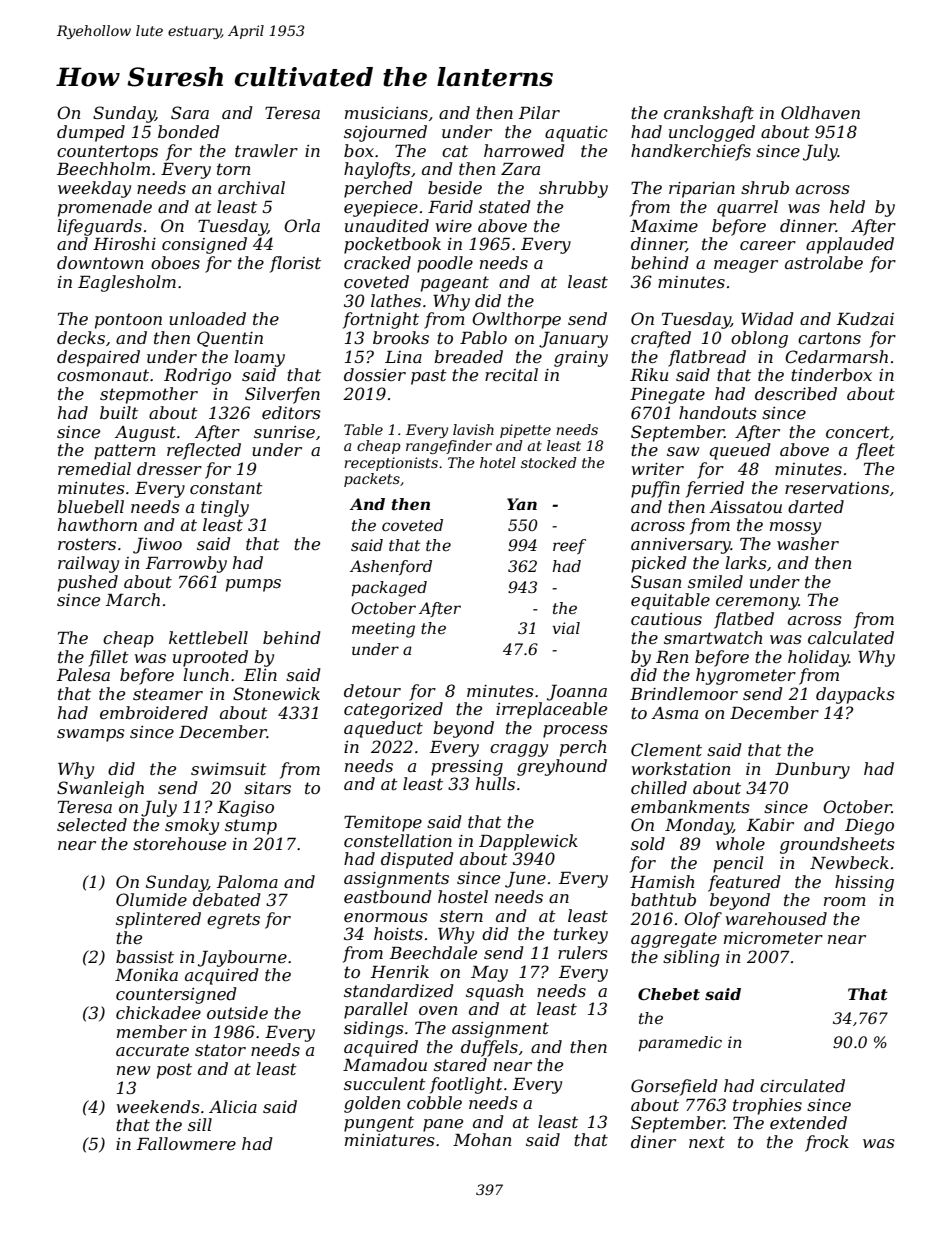  Describe the element at coordinates (389, 589) in the screenshot. I see `packaged` at that location.
